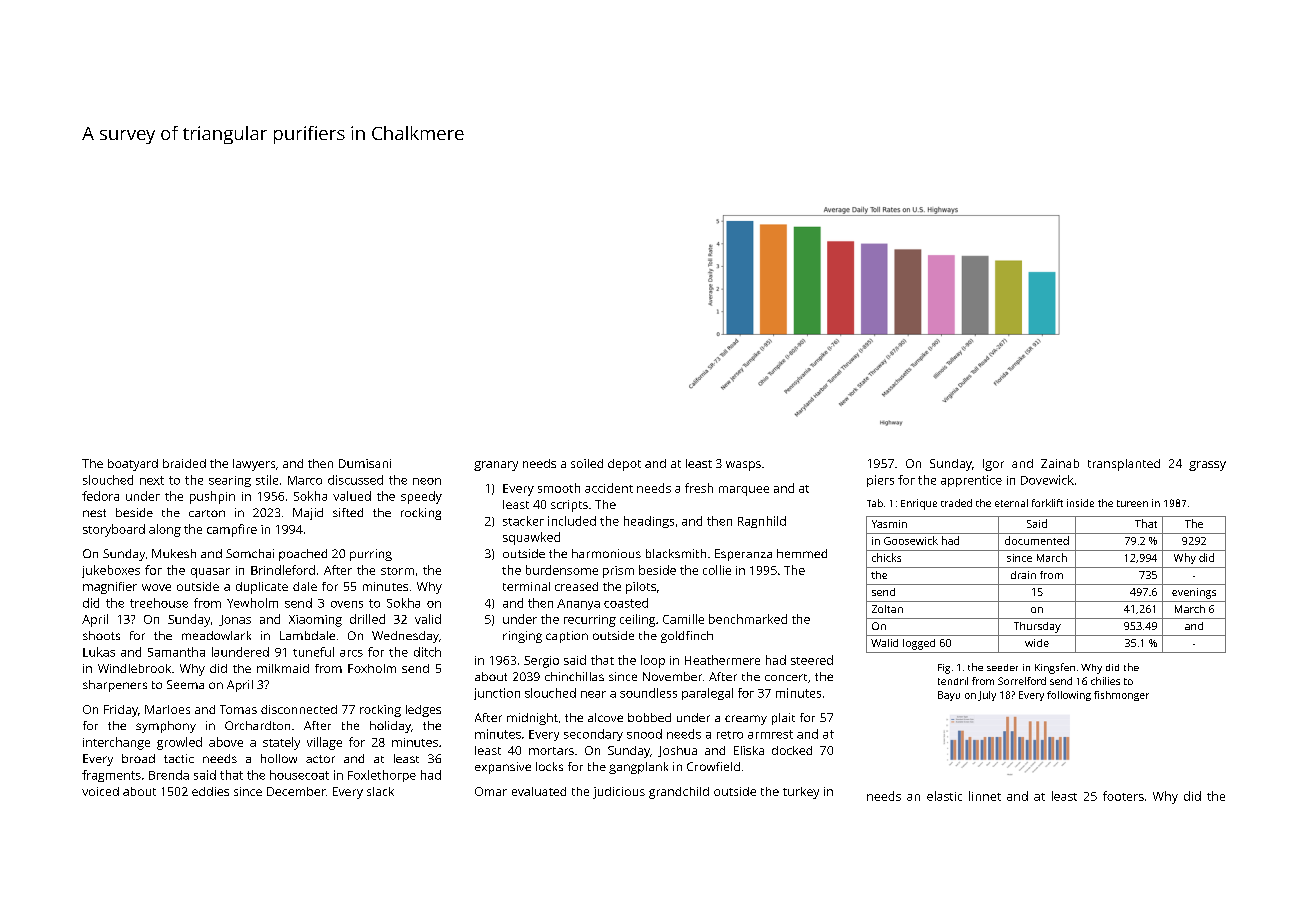  I want to click on eddies, so click(210, 791).
